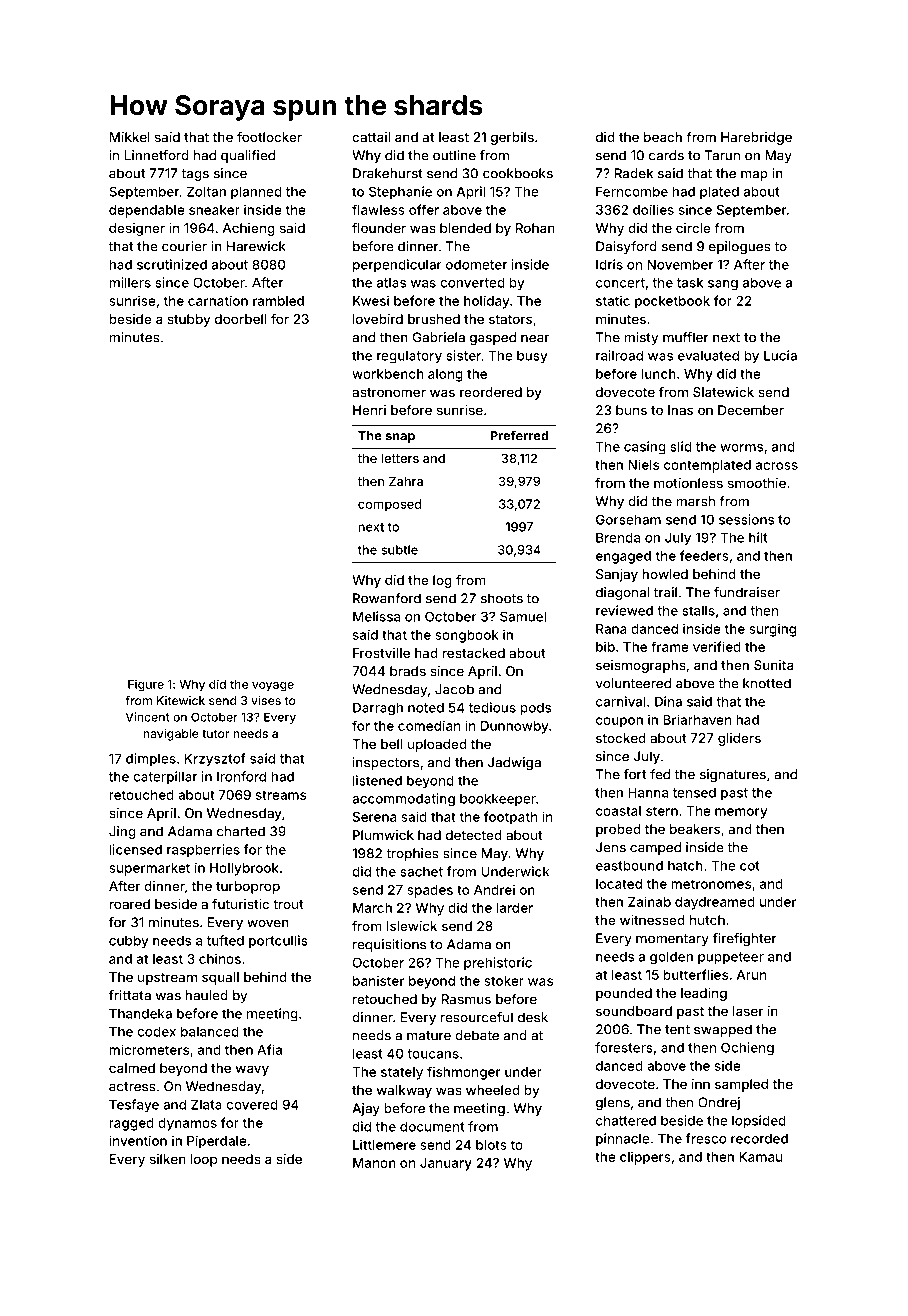  I want to click on soundboard, so click(634, 1011).
